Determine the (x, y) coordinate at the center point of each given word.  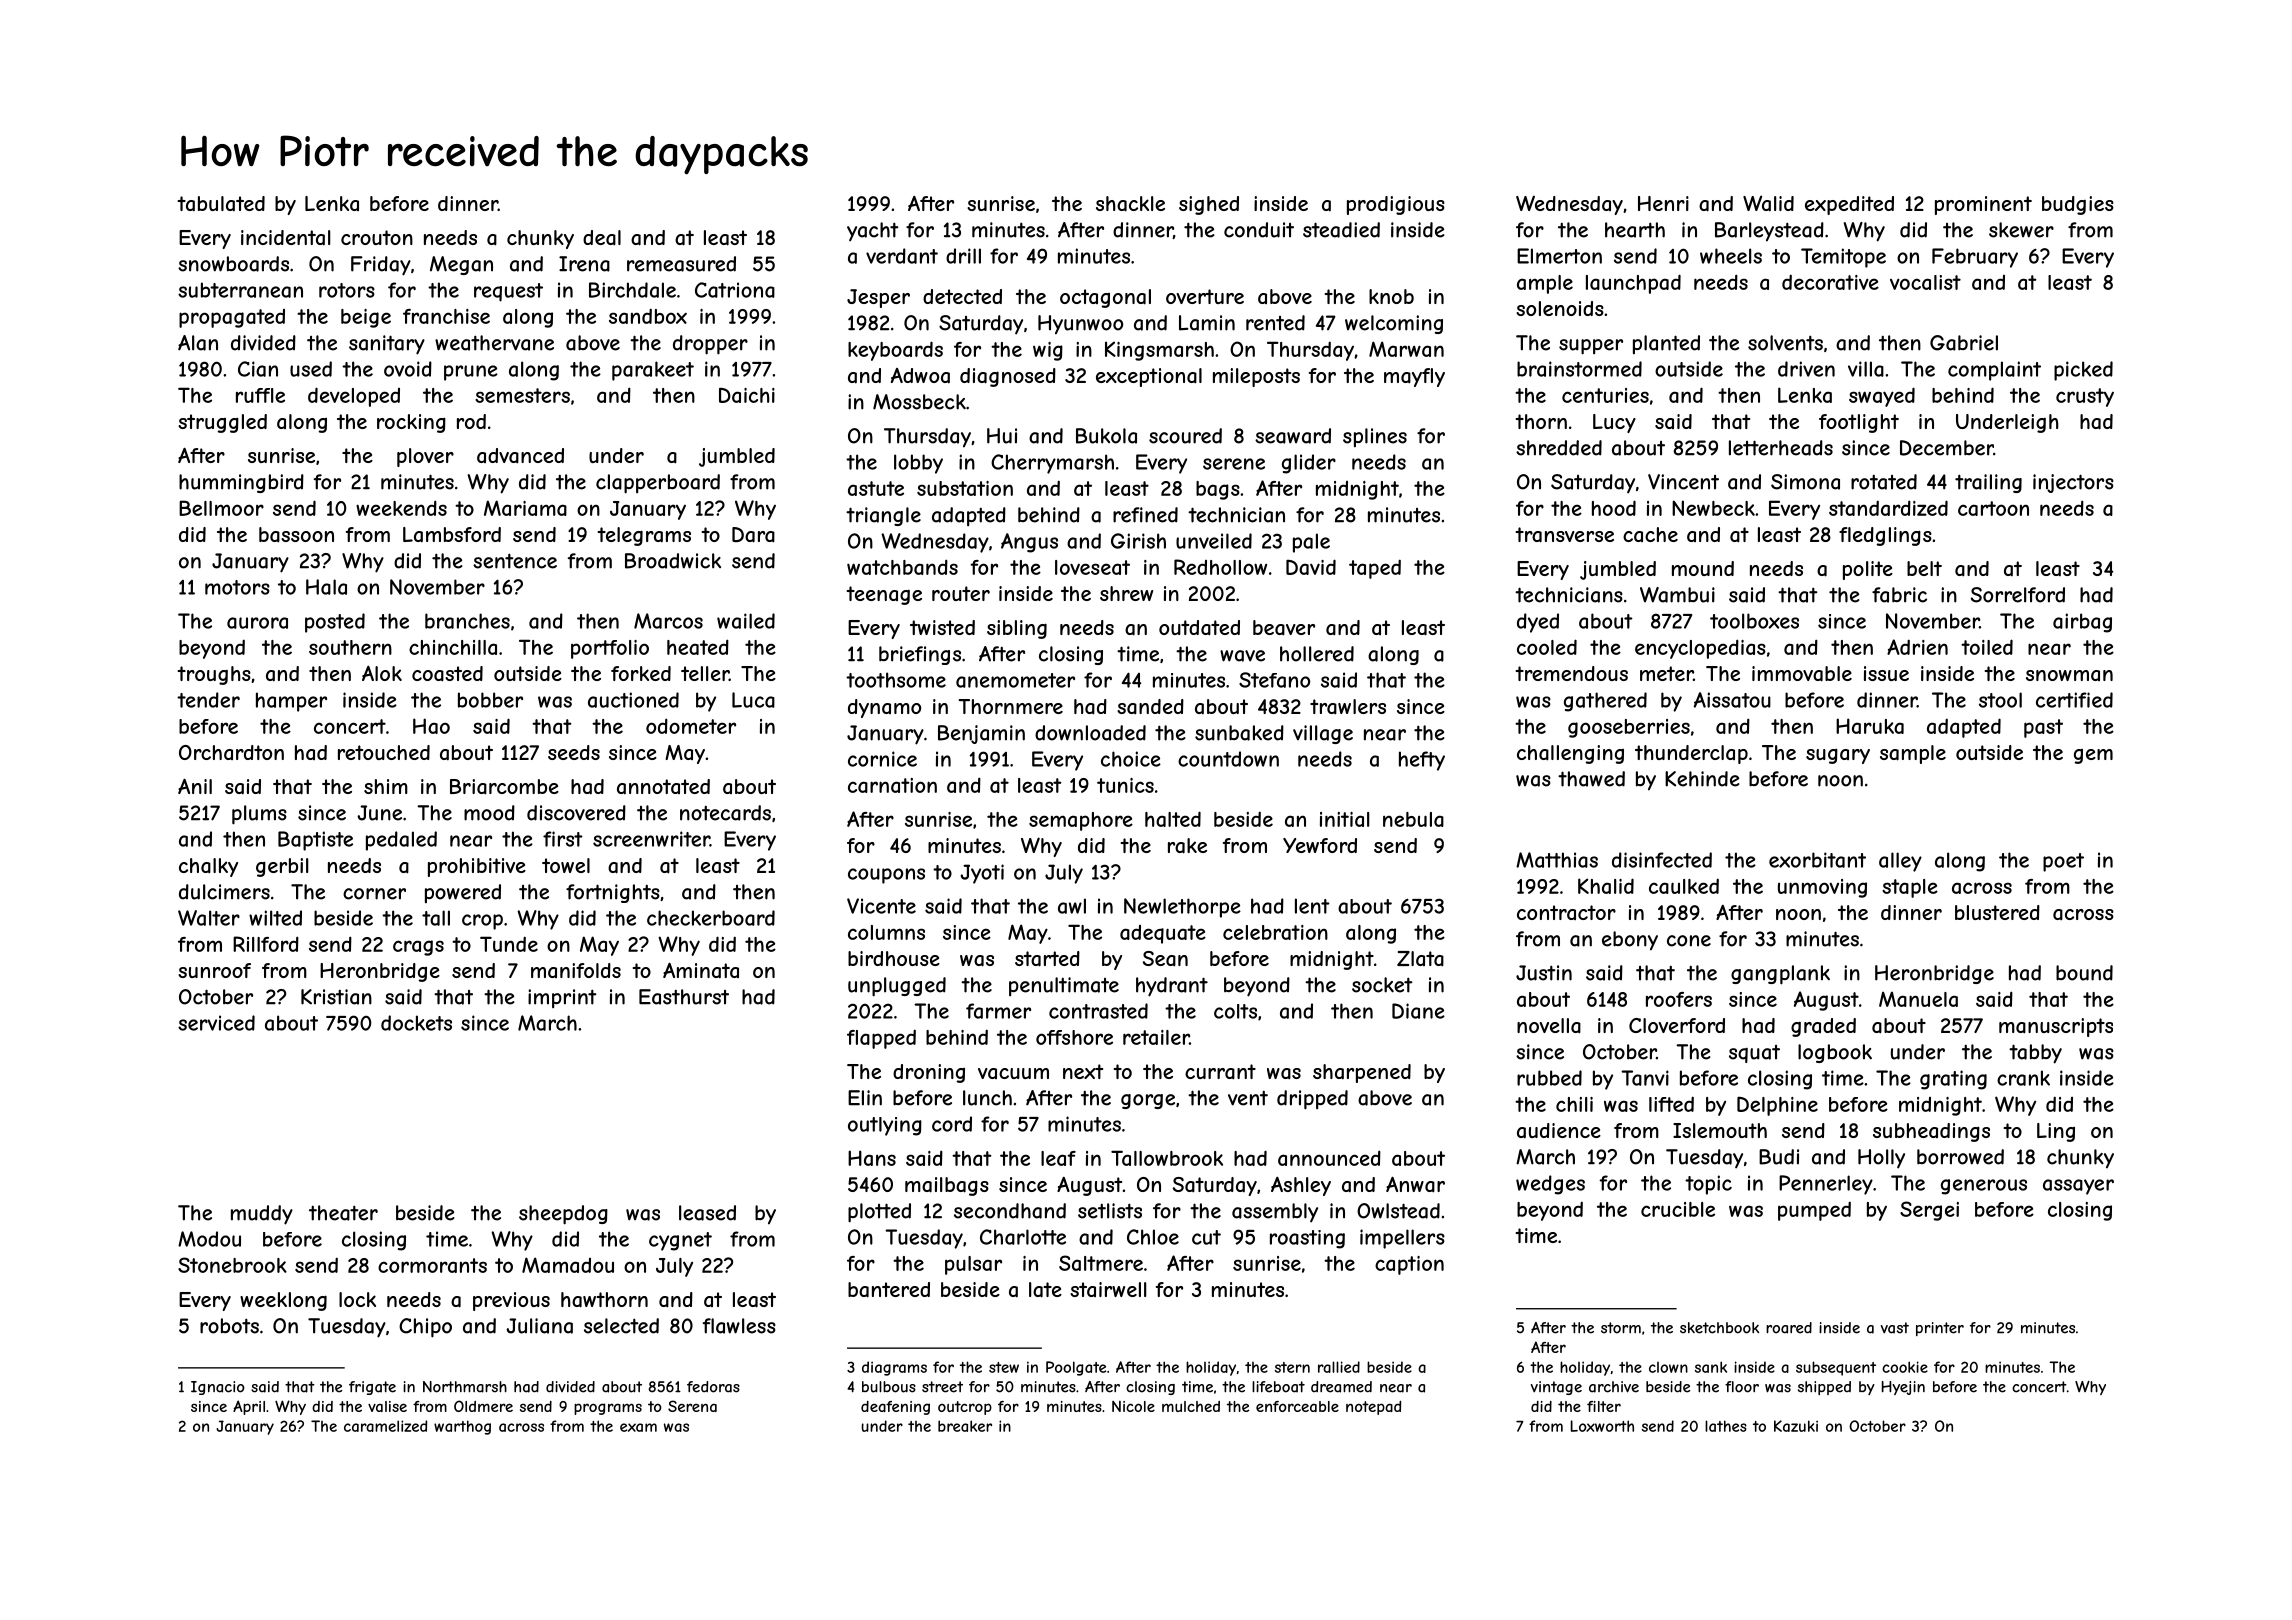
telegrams (644, 536)
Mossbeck (919, 402)
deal (602, 238)
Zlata (1420, 959)
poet (2063, 862)
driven (1806, 369)
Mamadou (568, 1265)
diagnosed (1008, 377)
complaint (1994, 371)
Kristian (336, 997)
